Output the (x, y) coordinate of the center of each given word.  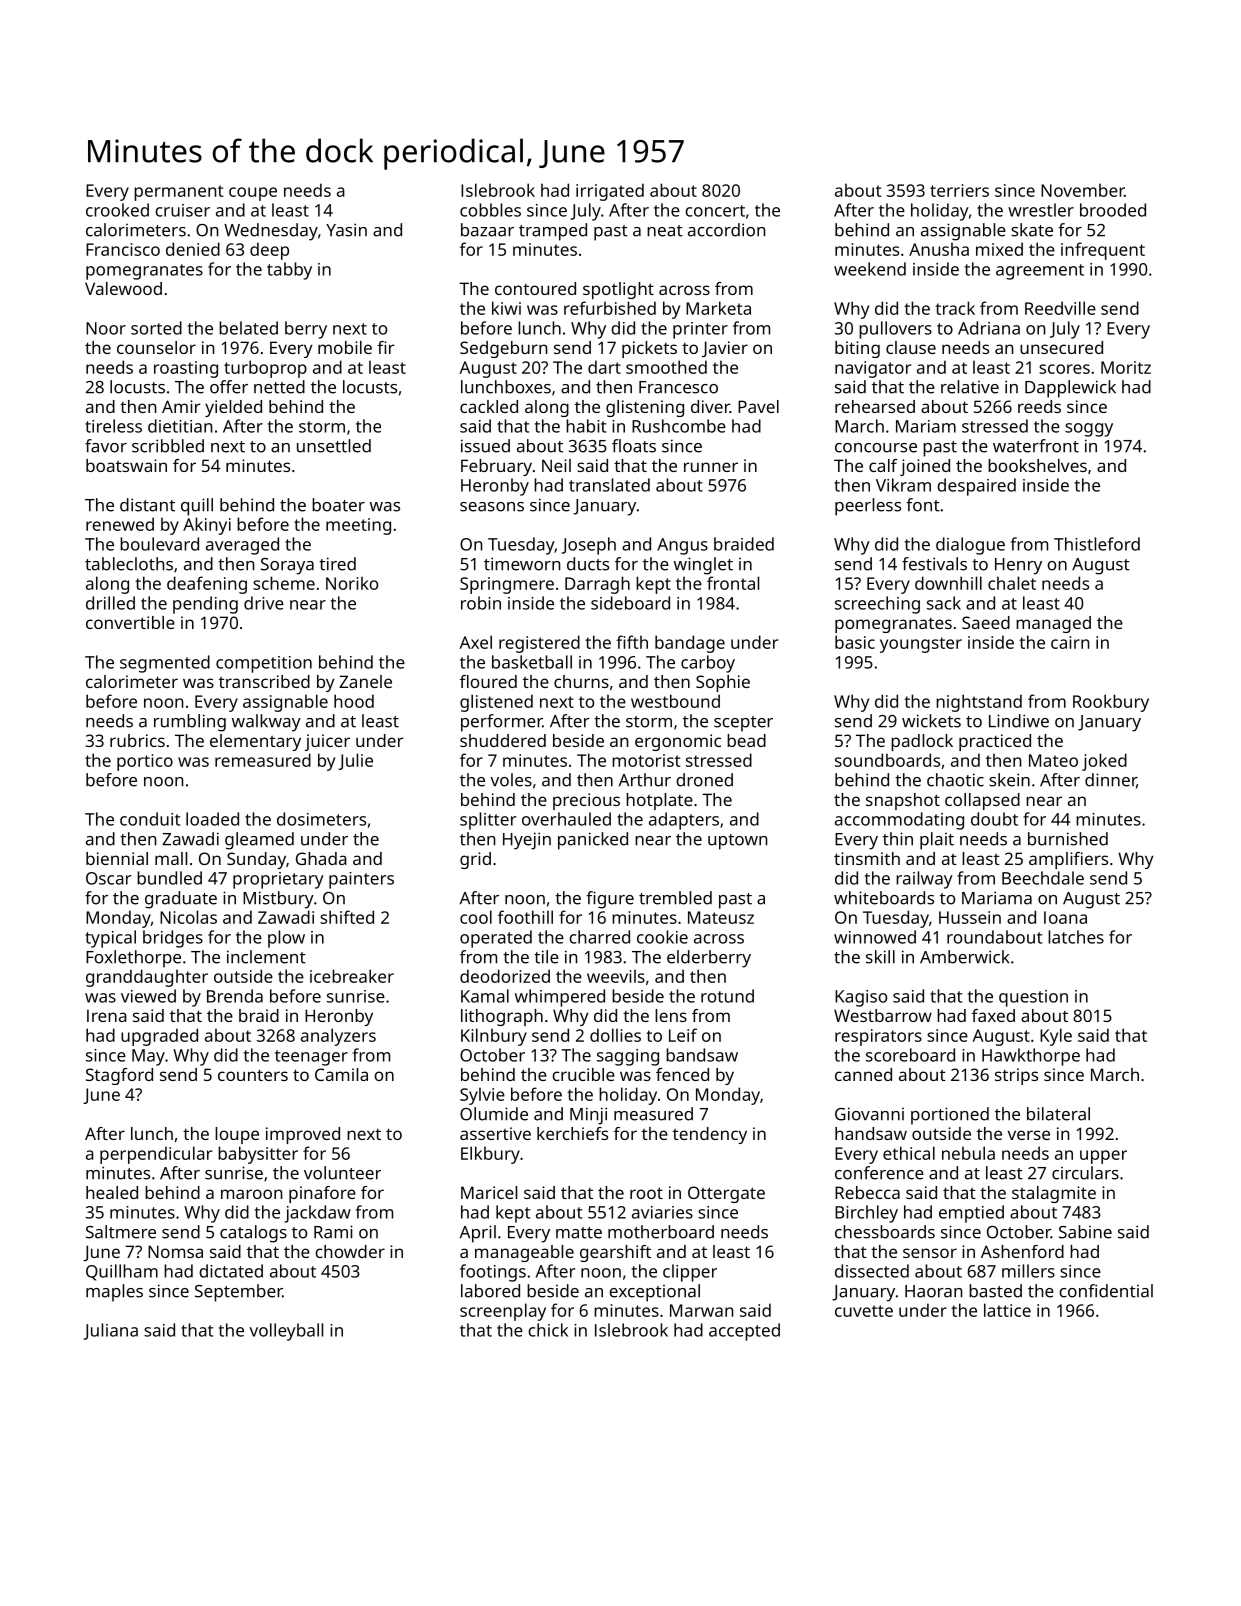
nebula (968, 1153)
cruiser (182, 210)
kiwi (506, 308)
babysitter (258, 1155)
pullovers (895, 330)
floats (634, 446)
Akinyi (207, 526)
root (646, 1193)
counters (253, 1075)
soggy (1089, 430)
